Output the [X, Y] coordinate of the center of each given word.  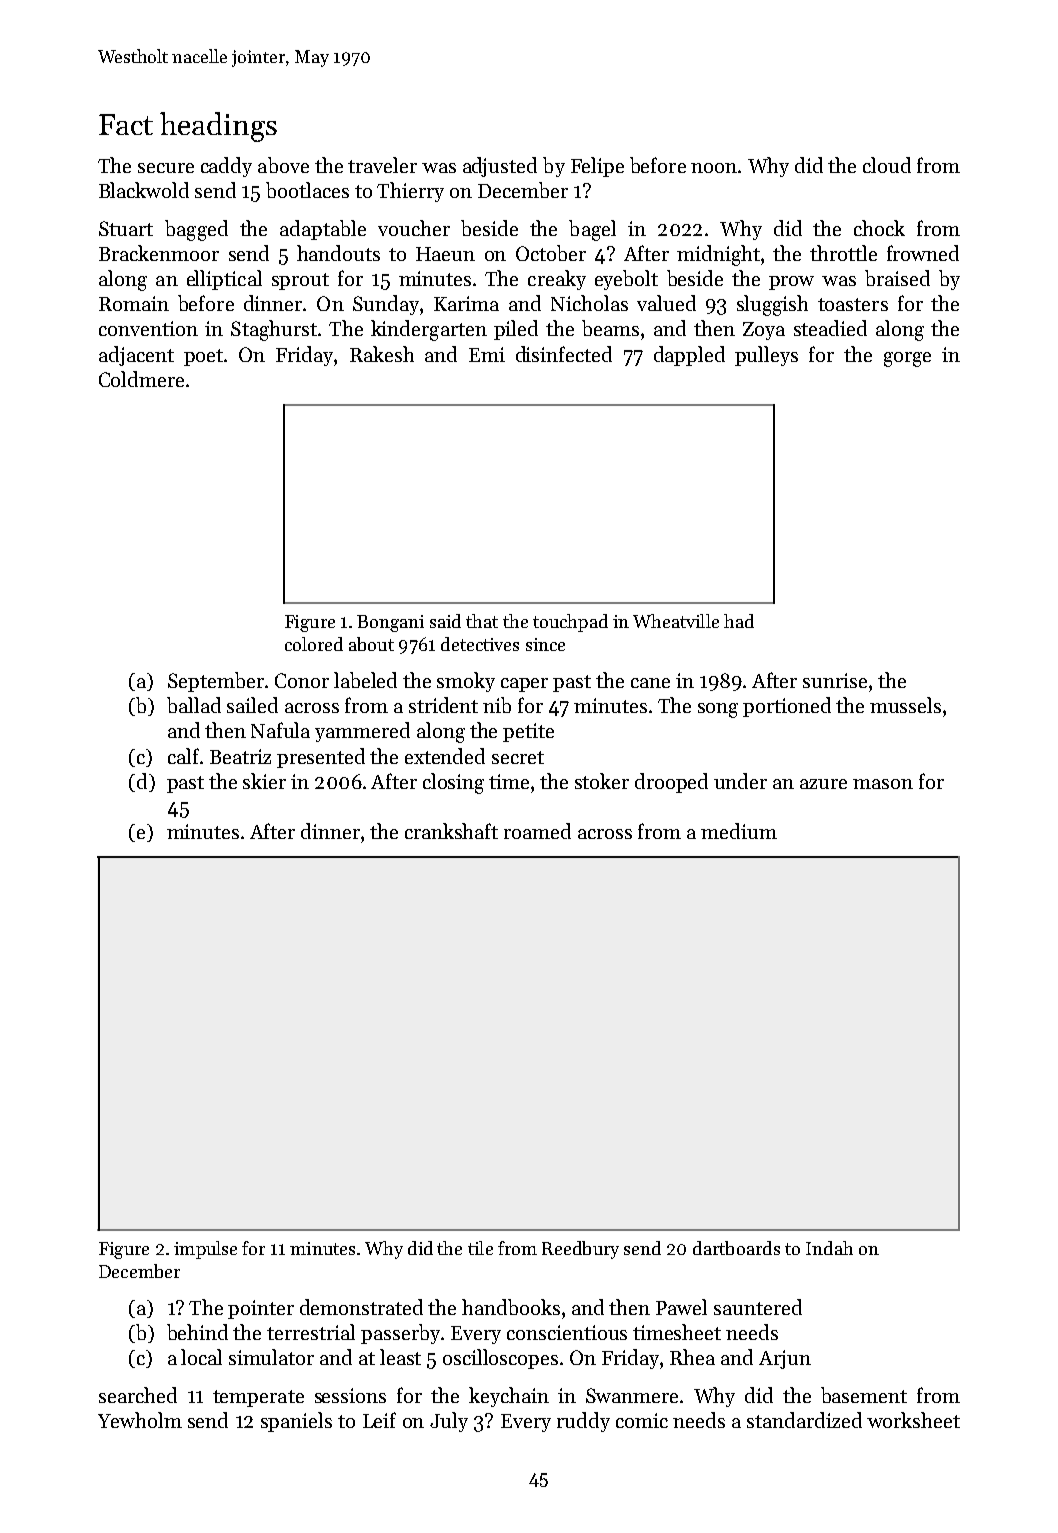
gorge [907, 359]
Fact [126, 124]
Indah [829, 1248]
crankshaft [451, 831]
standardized [804, 1420]
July [449, 1422]
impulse [205, 1250]
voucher [414, 228]
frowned [923, 253]
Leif [379, 1420]
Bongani [390, 623]
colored [314, 644]
